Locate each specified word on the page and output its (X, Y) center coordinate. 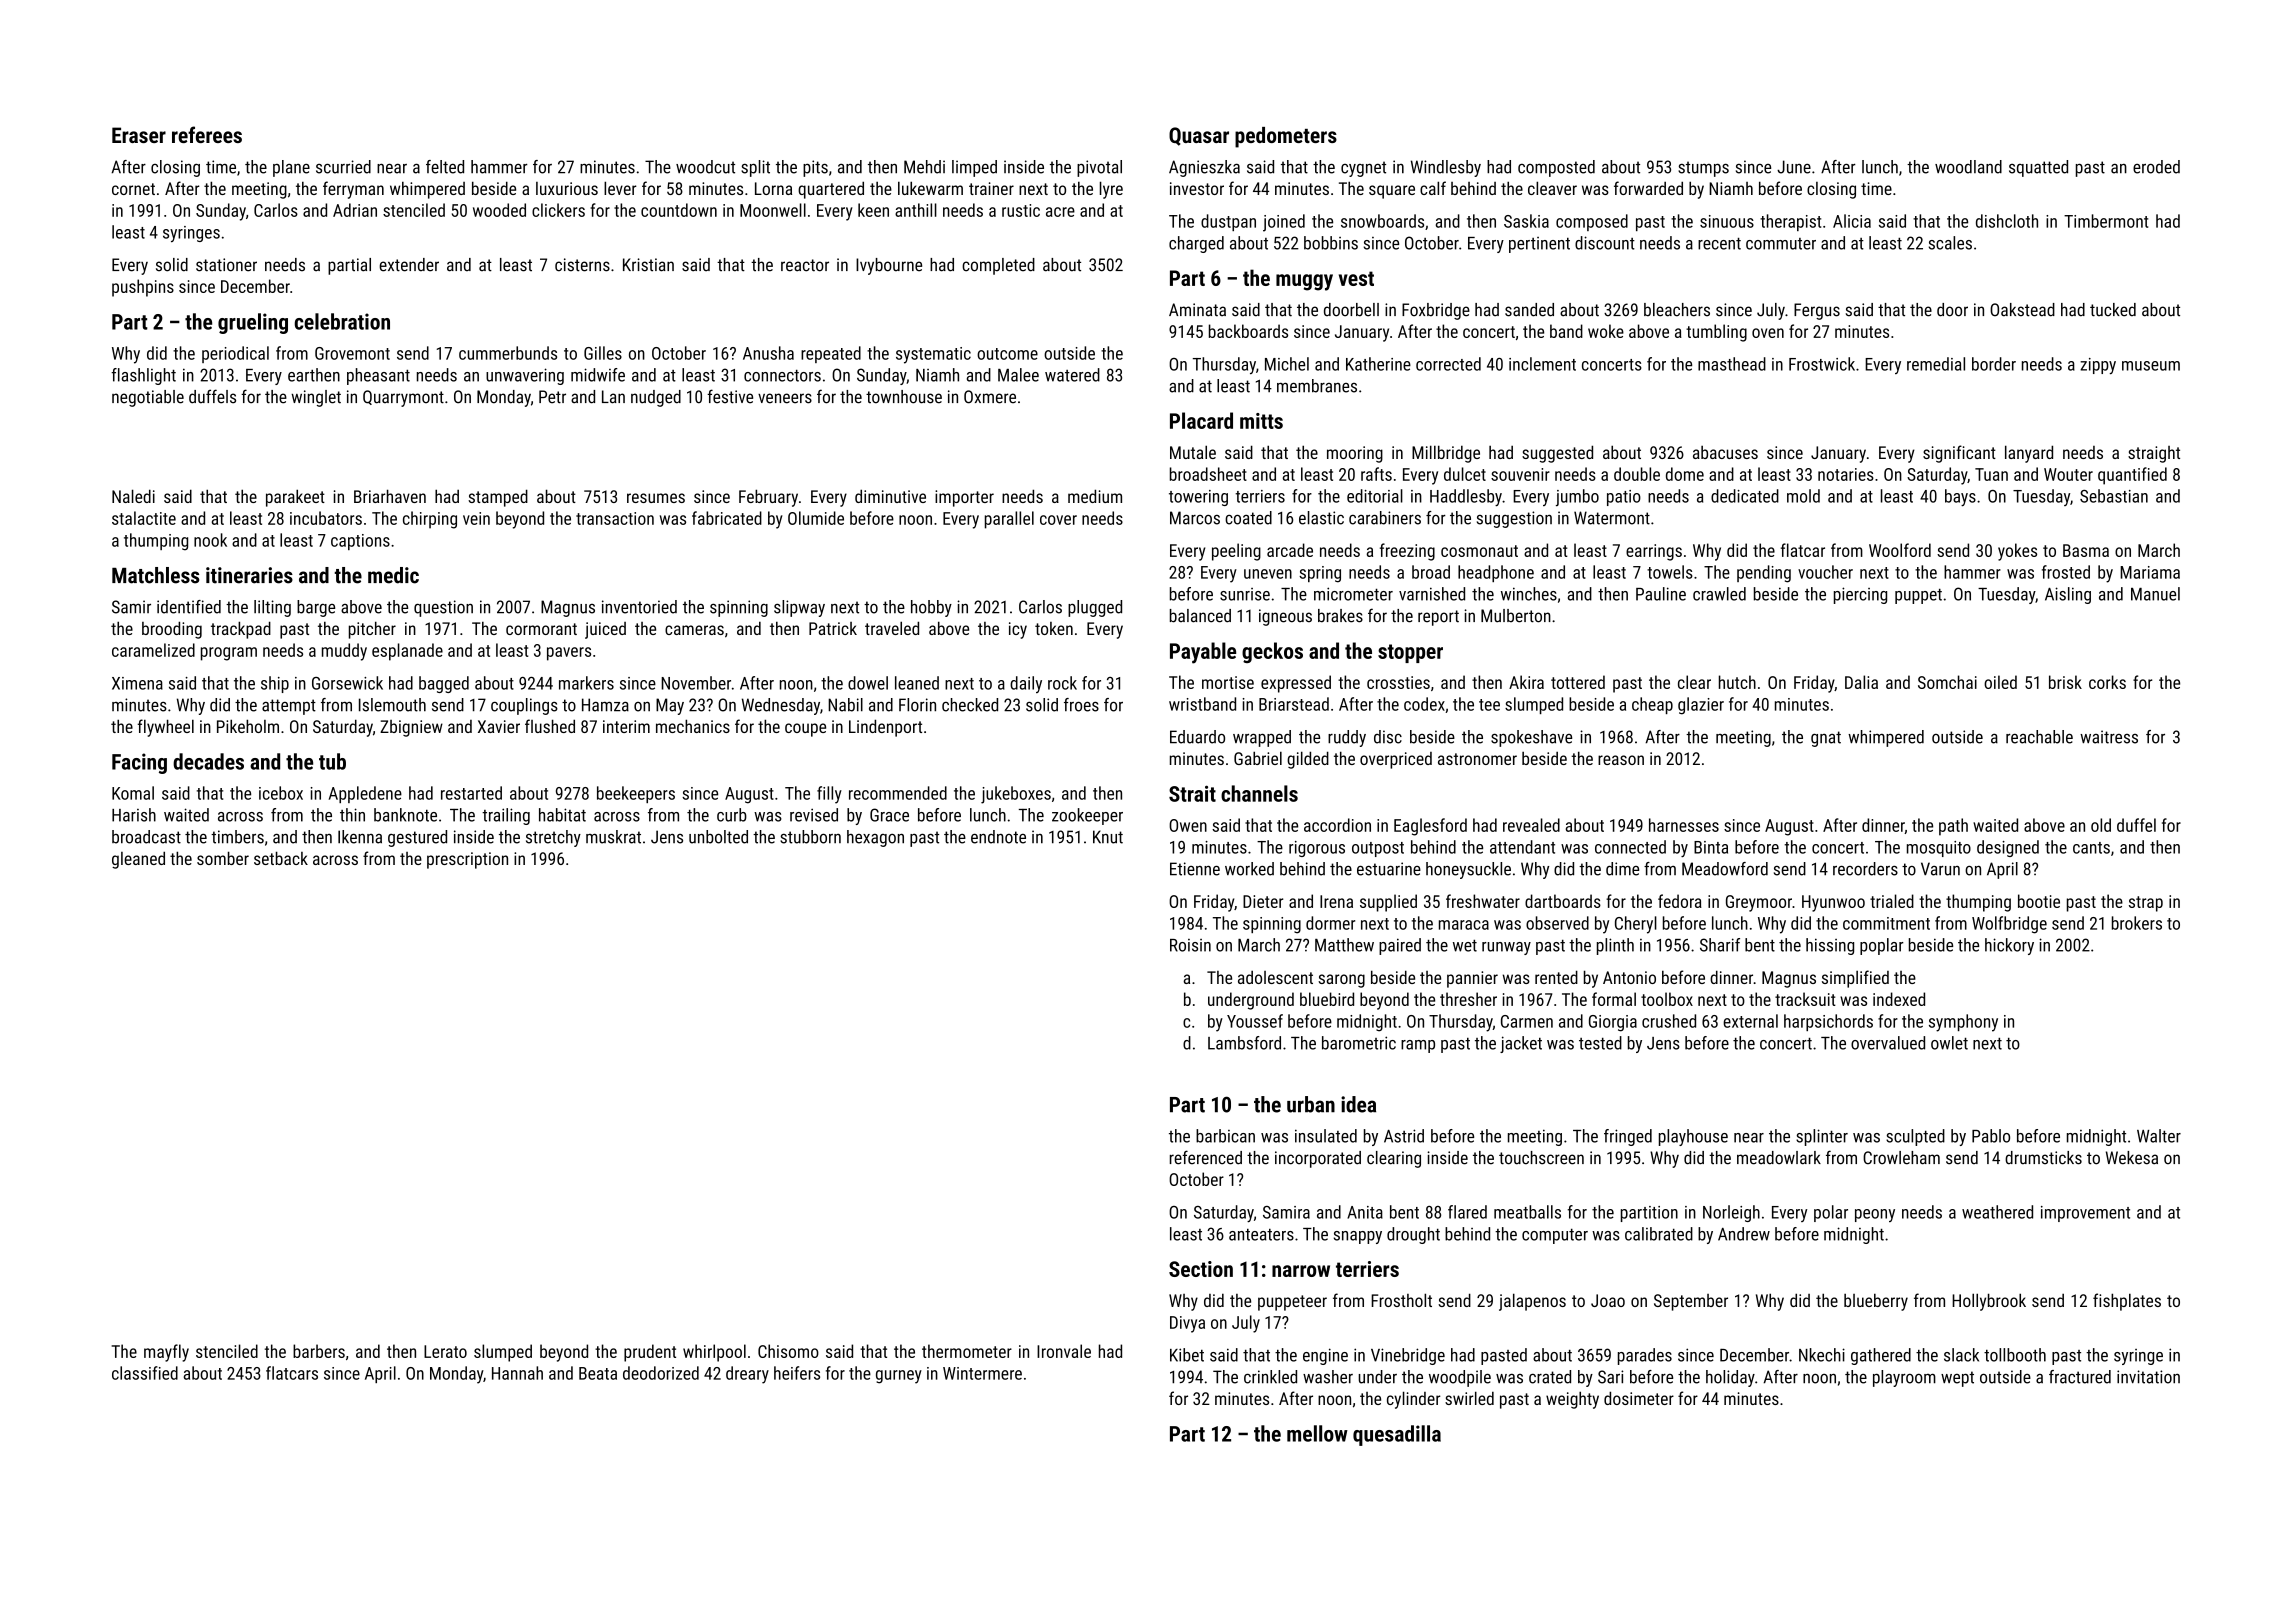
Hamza (605, 705)
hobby (931, 608)
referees (207, 134)
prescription (467, 860)
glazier (1701, 706)
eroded (2156, 167)
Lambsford (1244, 1043)
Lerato (445, 1351)
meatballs (1527, 1212)
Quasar (1199, 136)
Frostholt (1401, 1300)
